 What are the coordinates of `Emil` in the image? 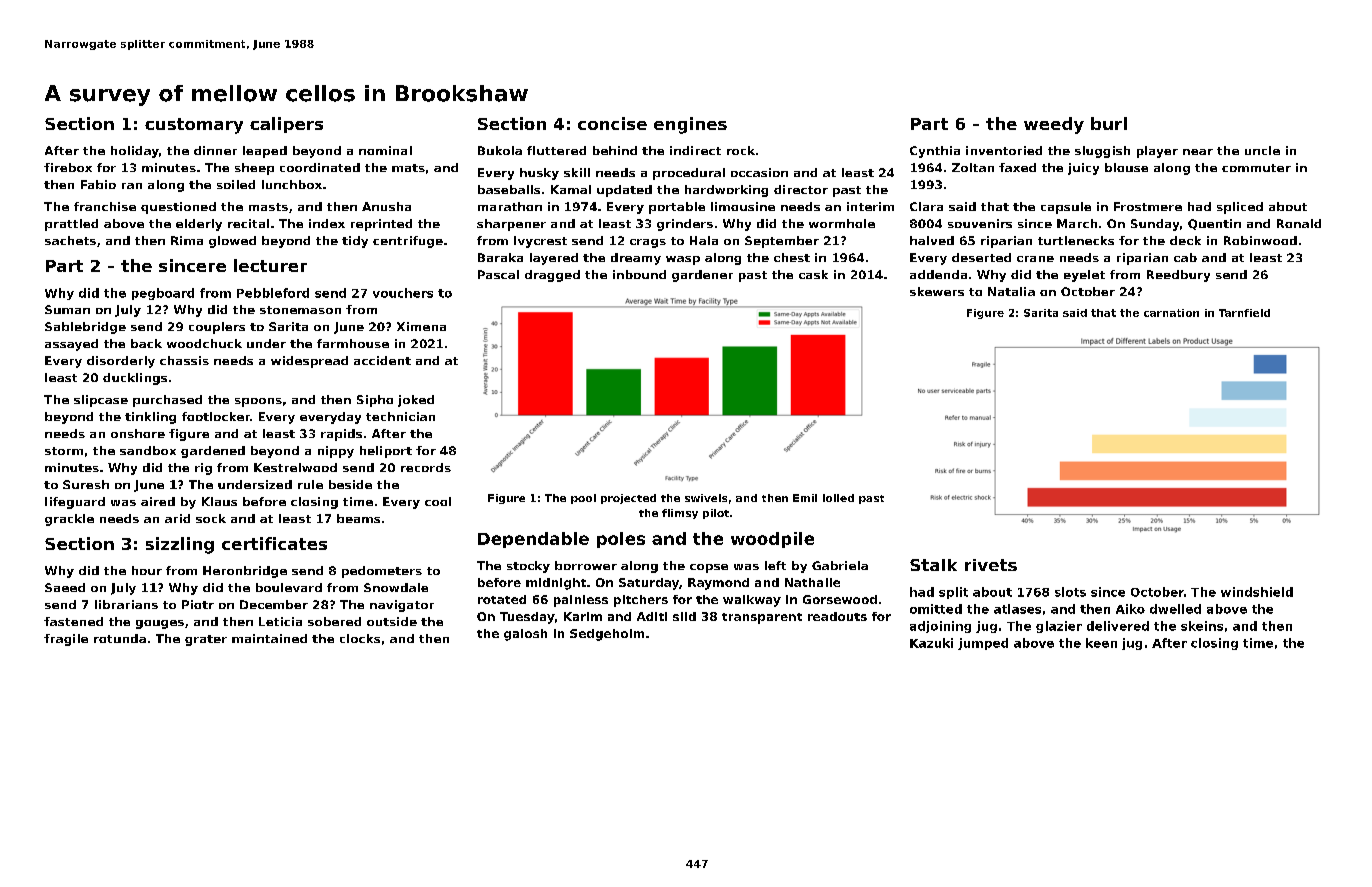 It's located at (805, 498).
